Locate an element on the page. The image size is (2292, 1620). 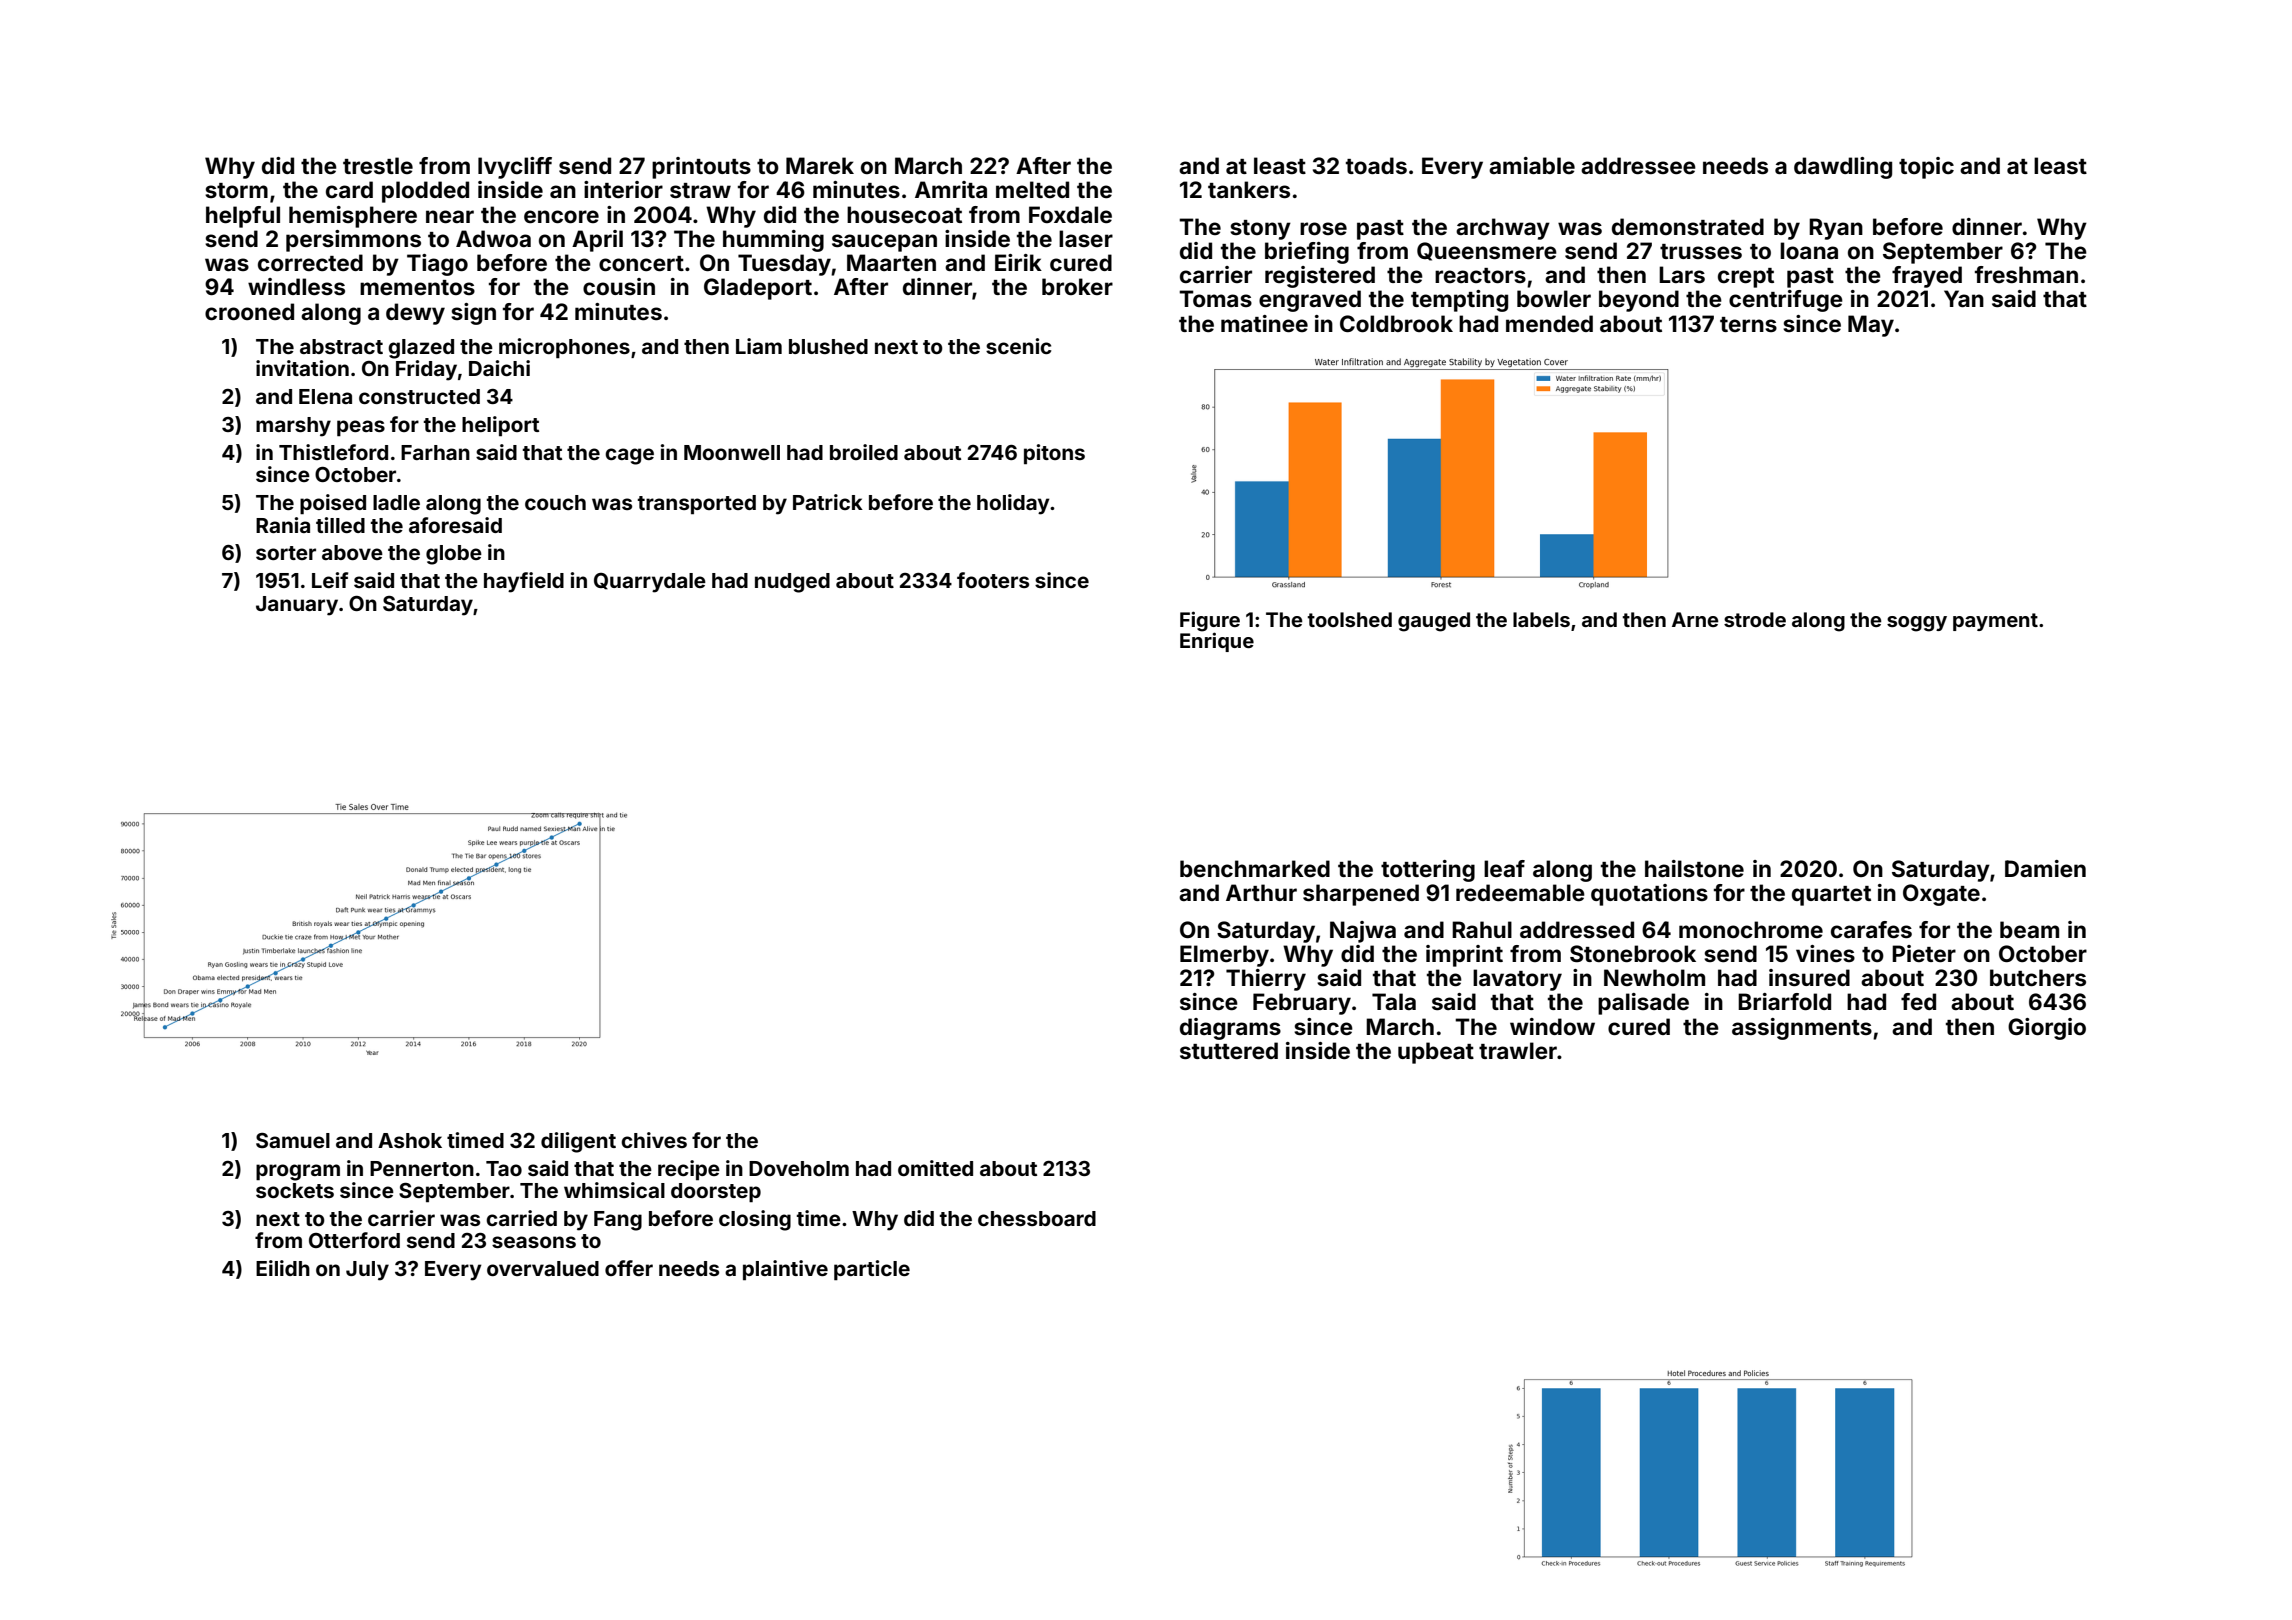
abstract is located at coordinates (341, 346).
